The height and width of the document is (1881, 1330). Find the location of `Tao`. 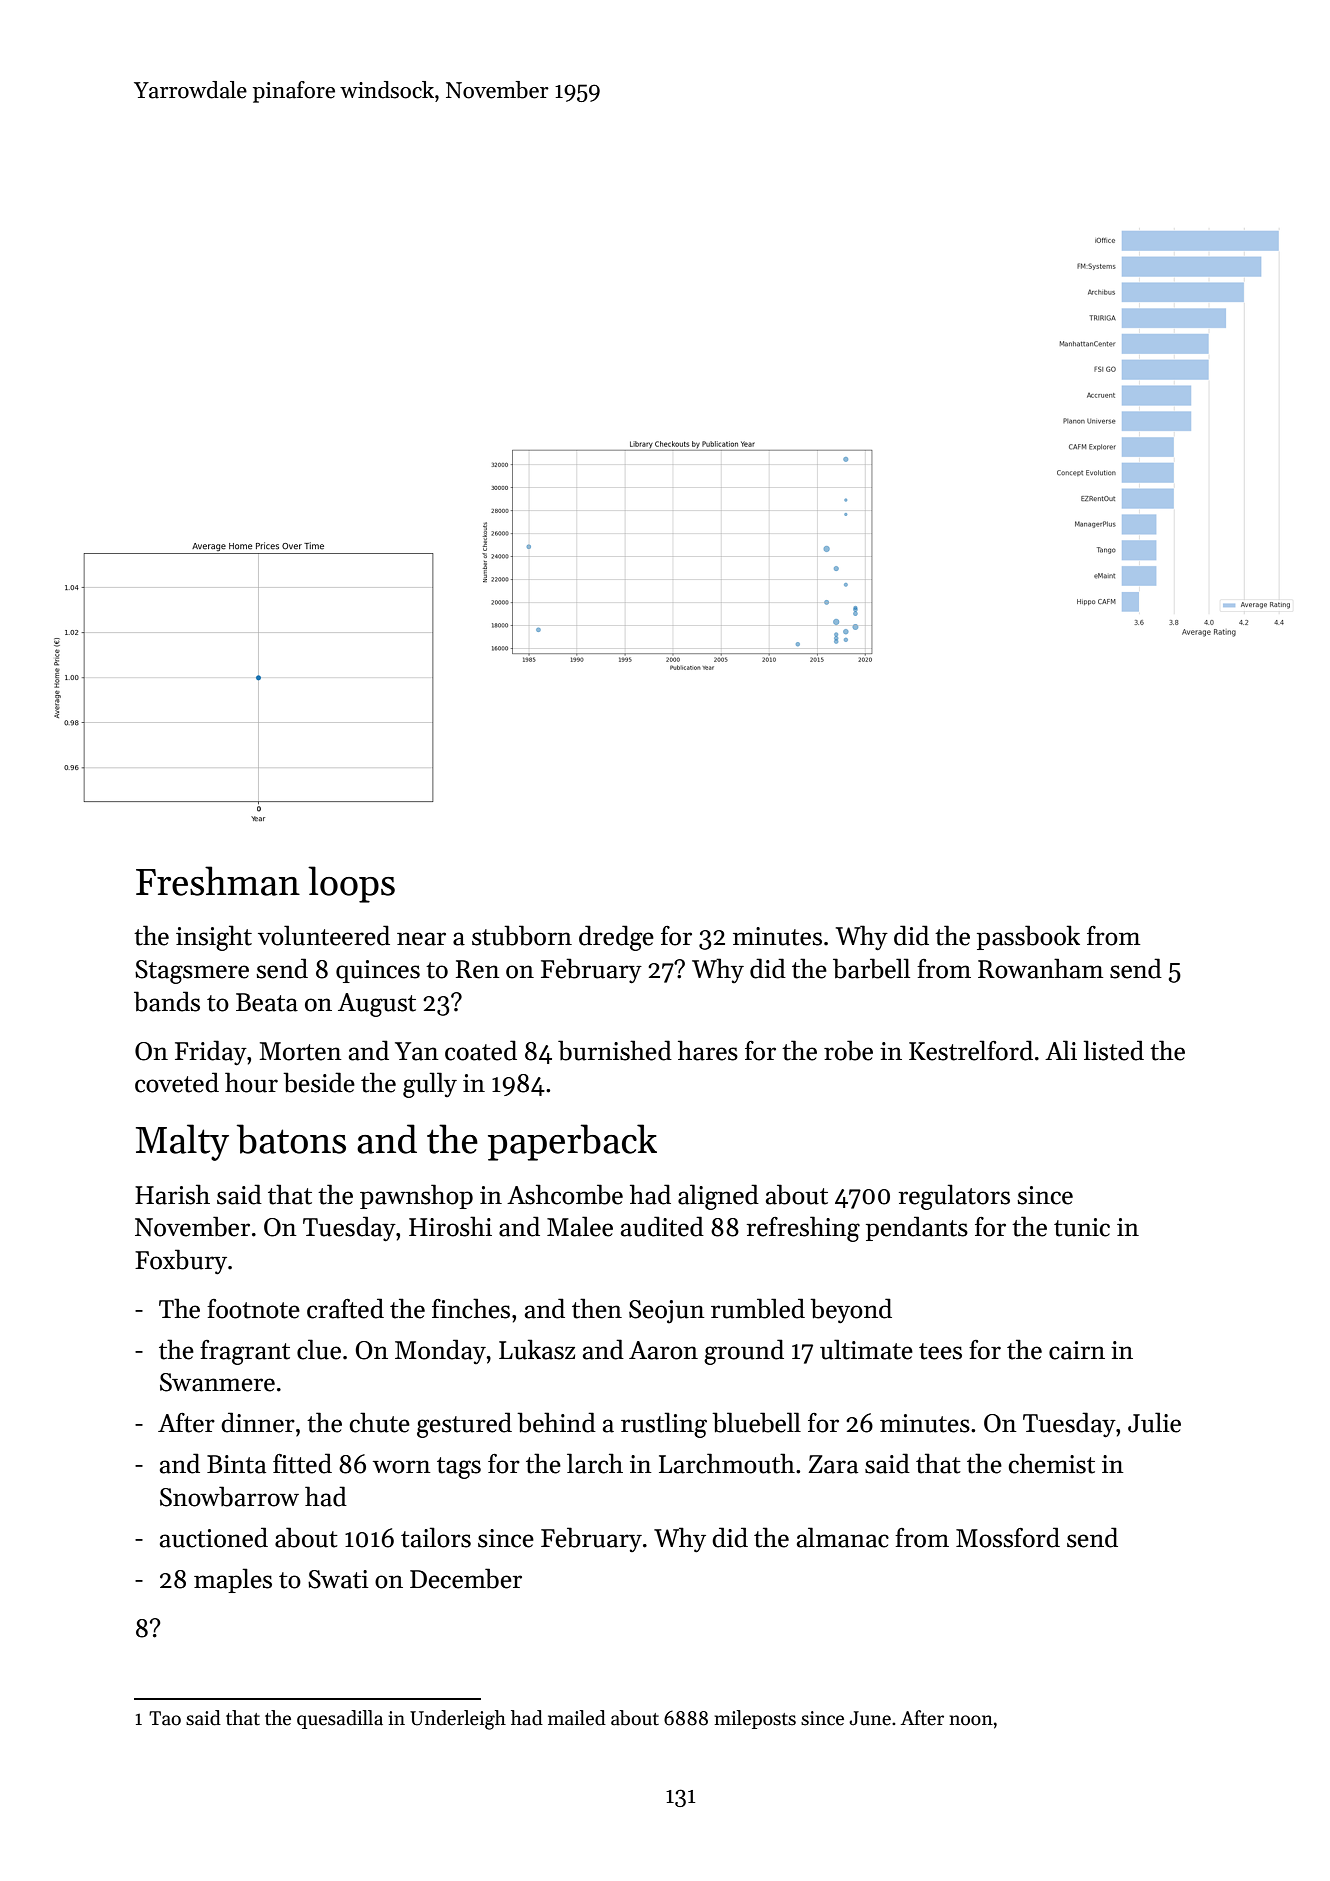

Tao is located at coordinates (165, 1718).
